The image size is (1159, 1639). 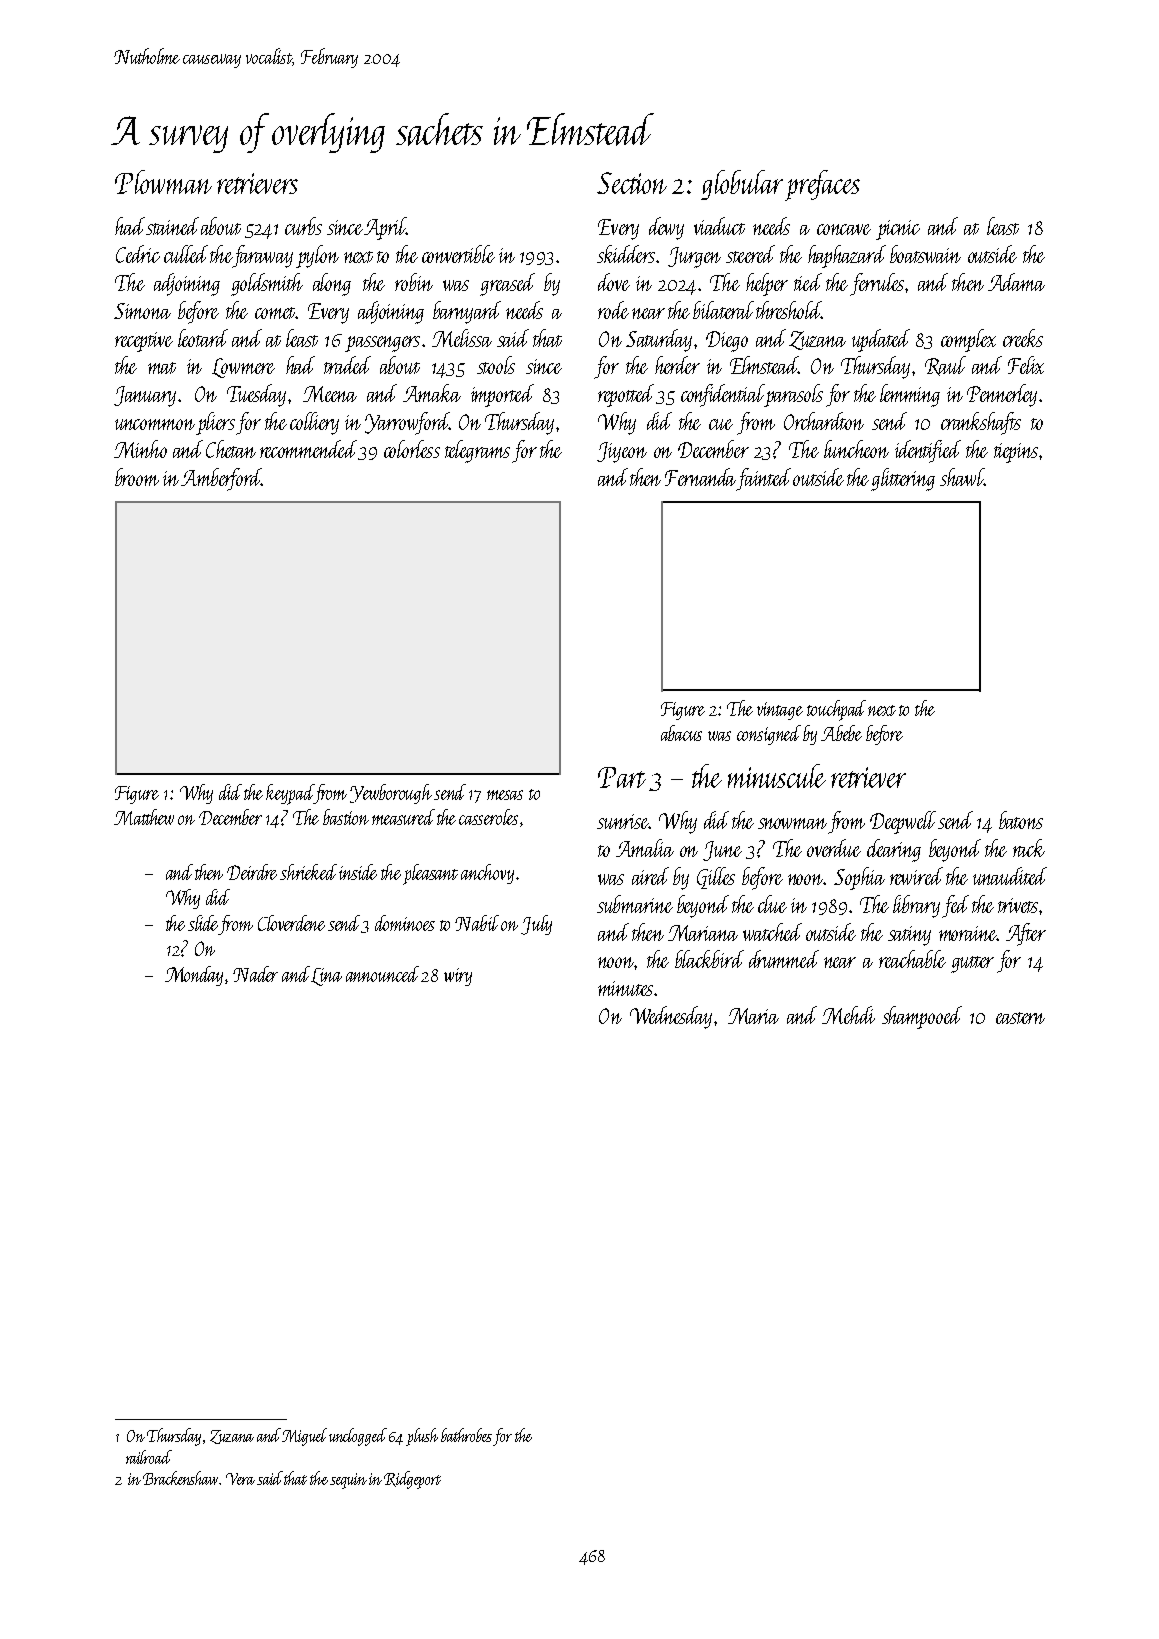 What do you see at coordinates (822, 185) in the document?
I see `prefaces` at bounding box center [822, 185].
